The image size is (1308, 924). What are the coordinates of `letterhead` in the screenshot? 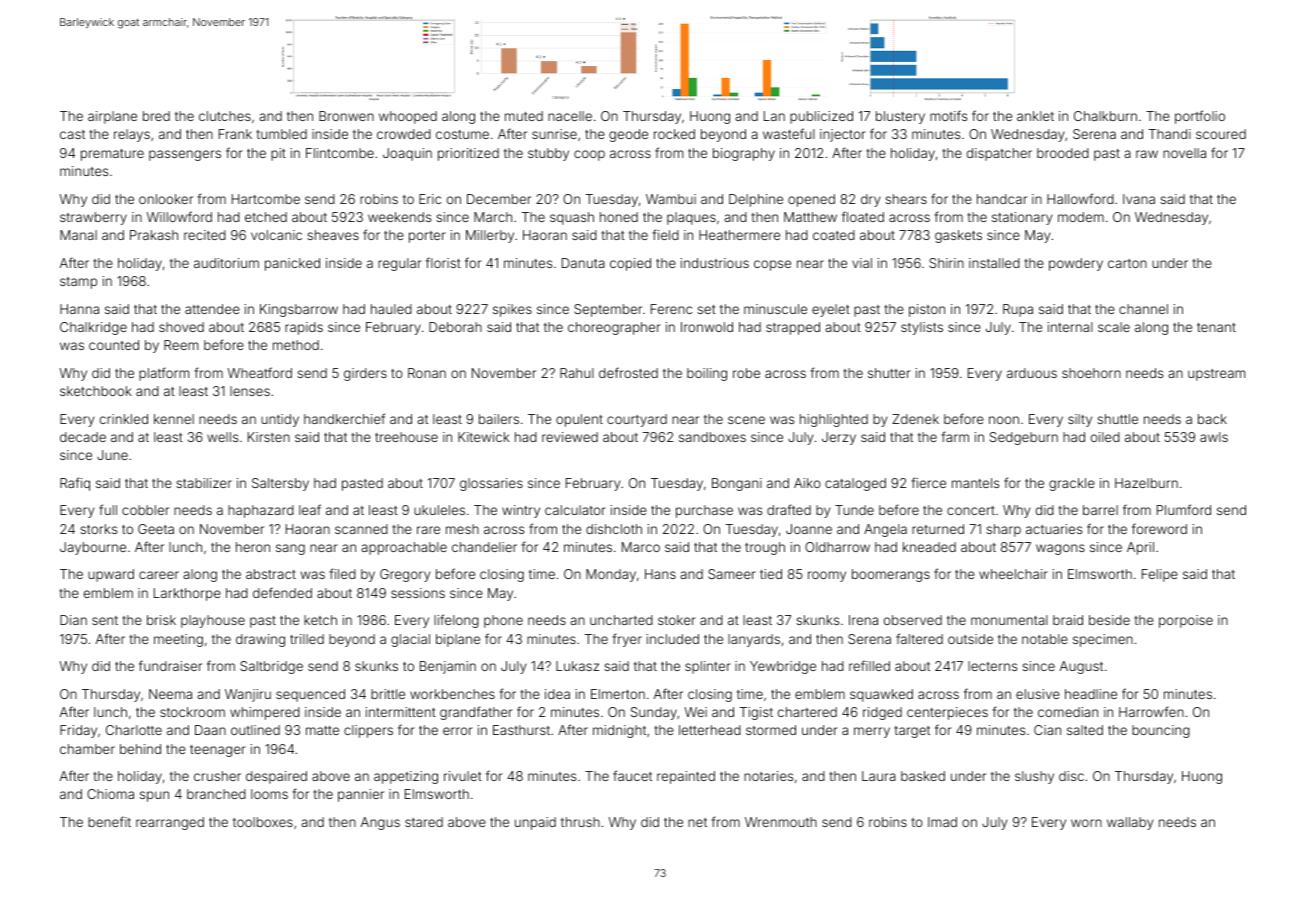 It's located at (710, 730).
